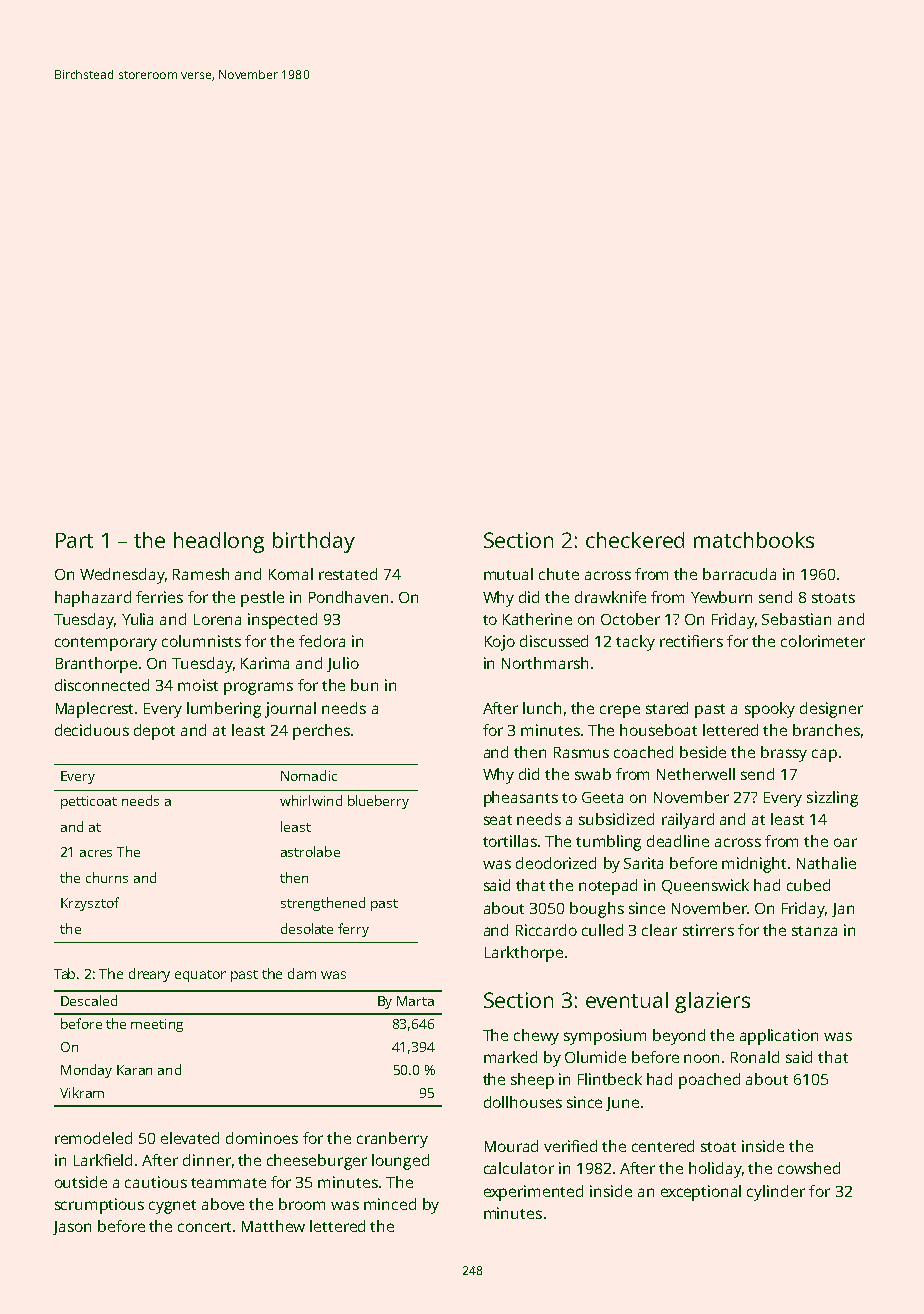  I want to click on outside, so click(81, 1182).
